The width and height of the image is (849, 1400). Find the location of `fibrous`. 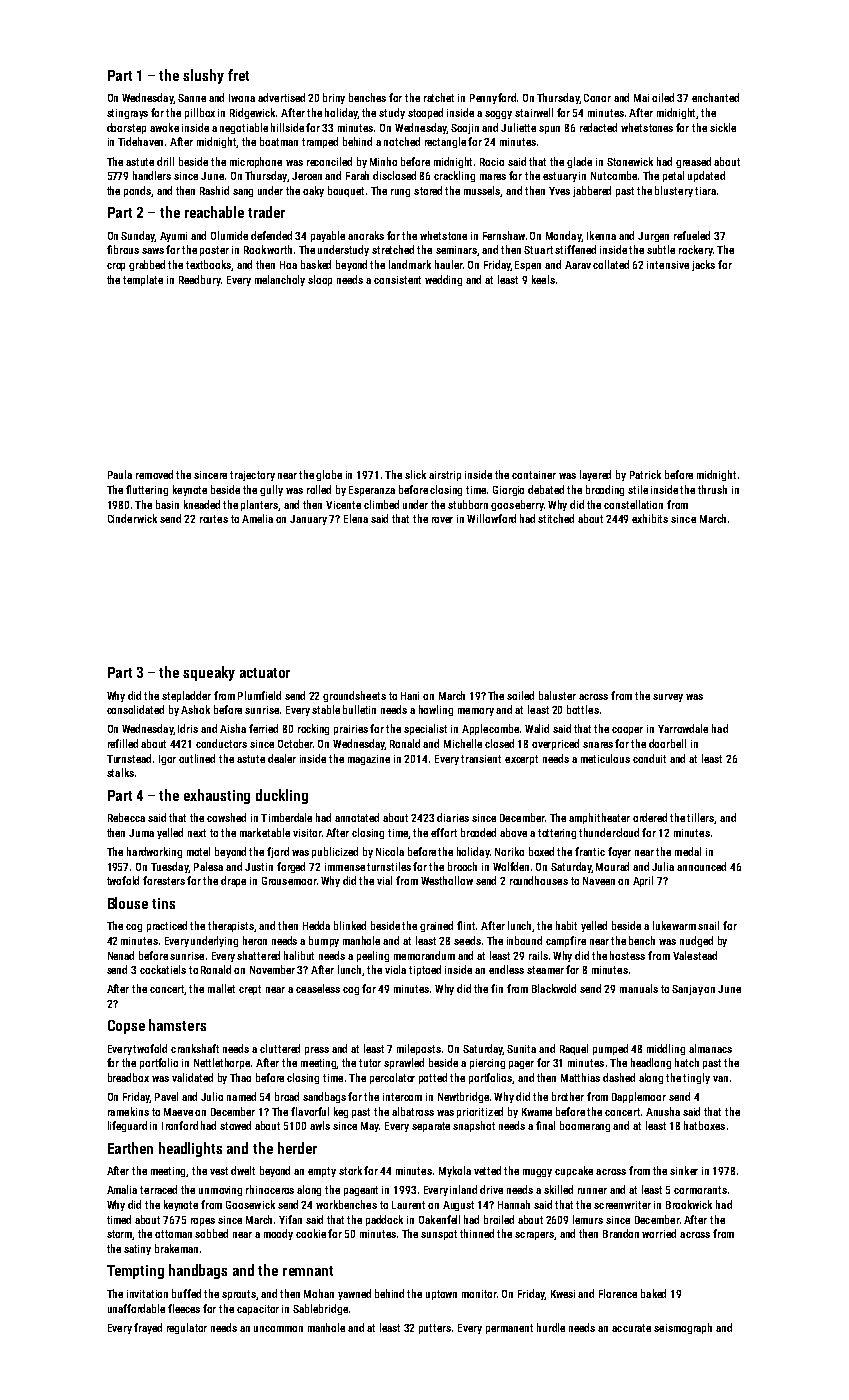

fibrous is located at coordinates (123, 249).
